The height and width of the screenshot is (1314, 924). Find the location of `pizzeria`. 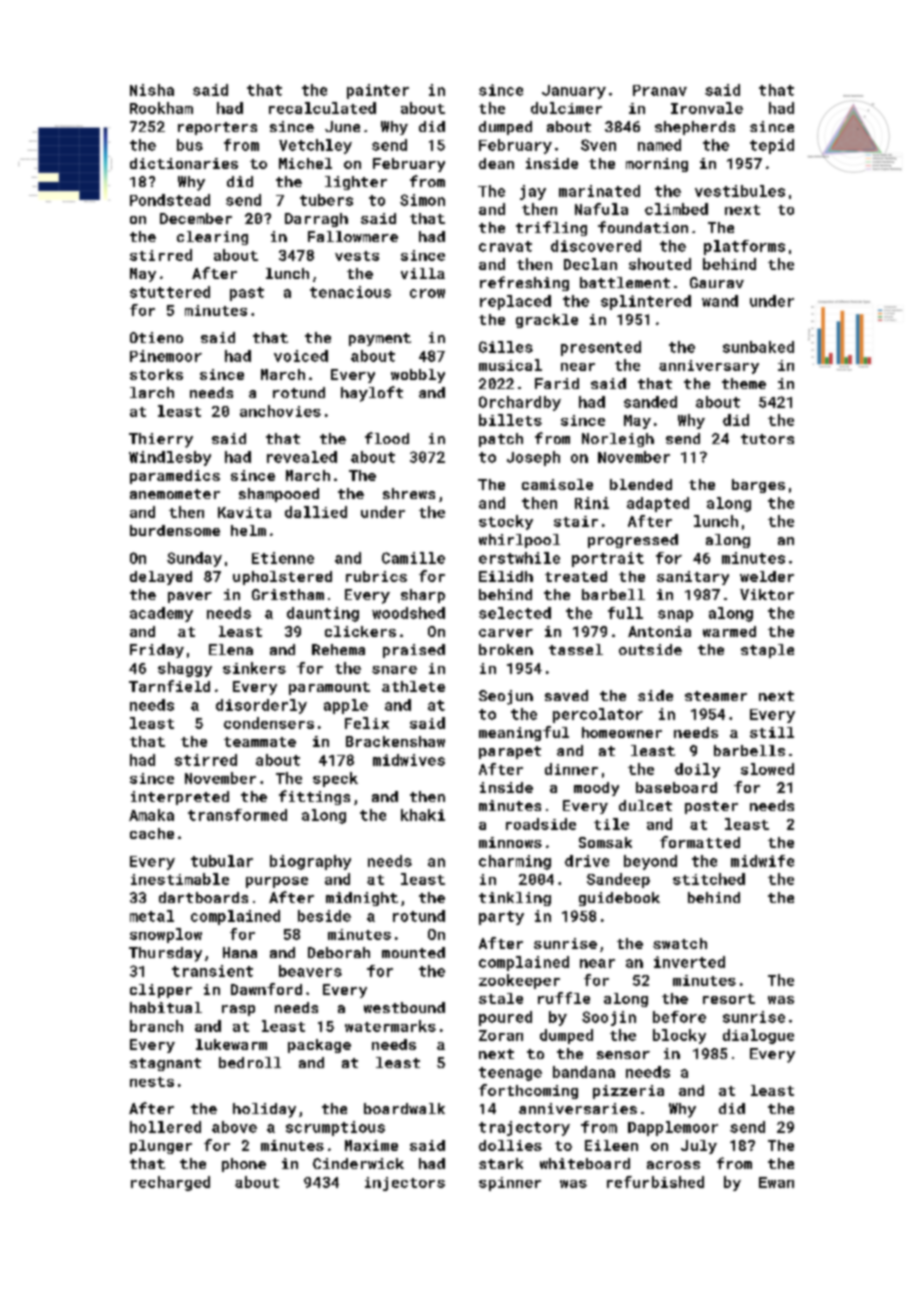

pizzeria is located at coordinates (628, 1092).
